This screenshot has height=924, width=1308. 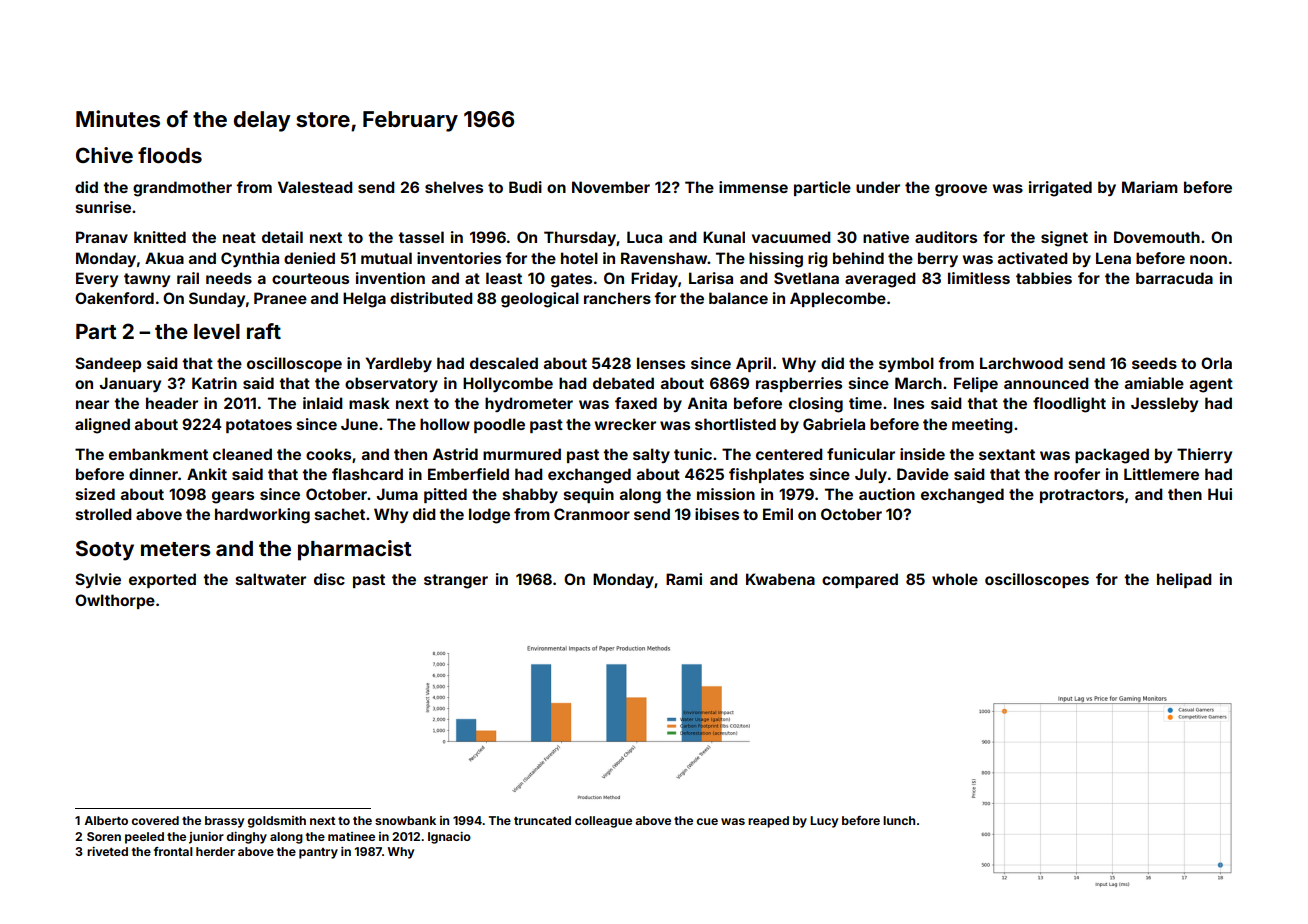 What do you see at coordinates (1220, 494) in the screenshot?
I see `Hui` at bounding box center [1220, 494].
